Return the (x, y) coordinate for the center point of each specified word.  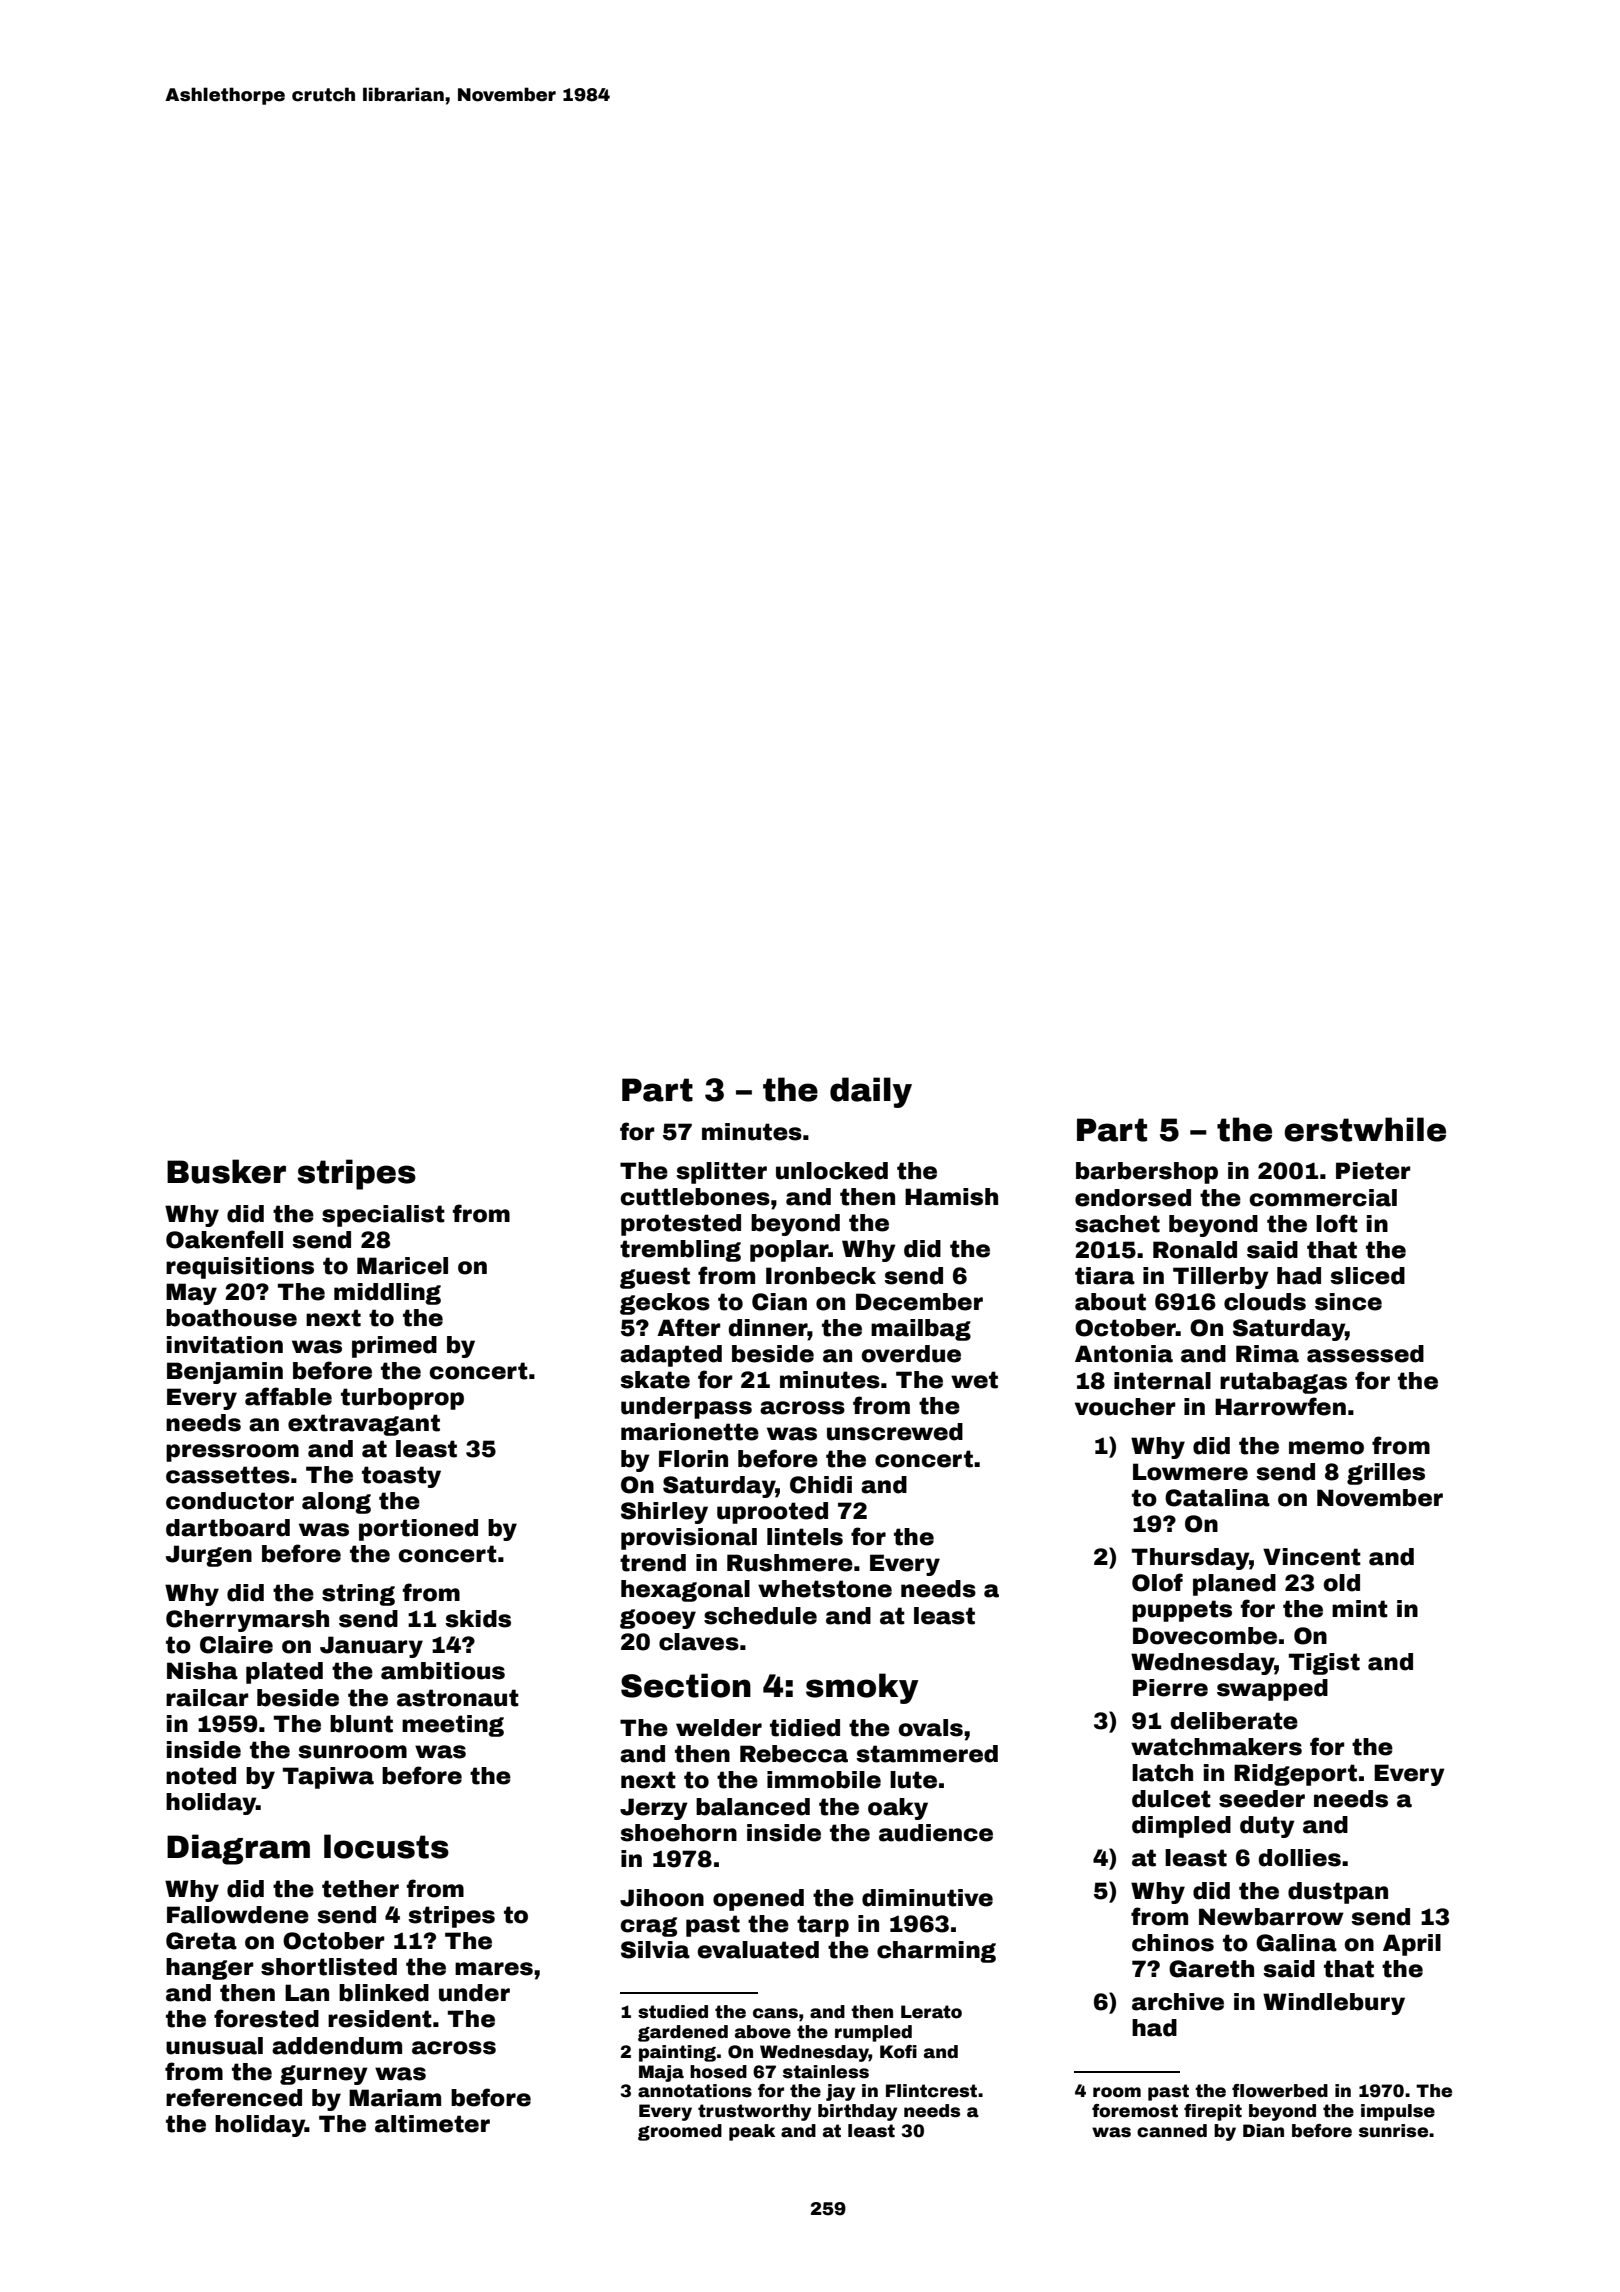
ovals (931, 1728)
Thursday (1190, 1559)
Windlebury (1334, 2004)
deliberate (1234, 1721)
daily (871, 1092)
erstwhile (1365, 1129)
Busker (226, 1171)
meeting (453, 1726)
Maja (661, 2073)
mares (494, 1969)
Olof (1157, 1582)
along (336, 1503)
